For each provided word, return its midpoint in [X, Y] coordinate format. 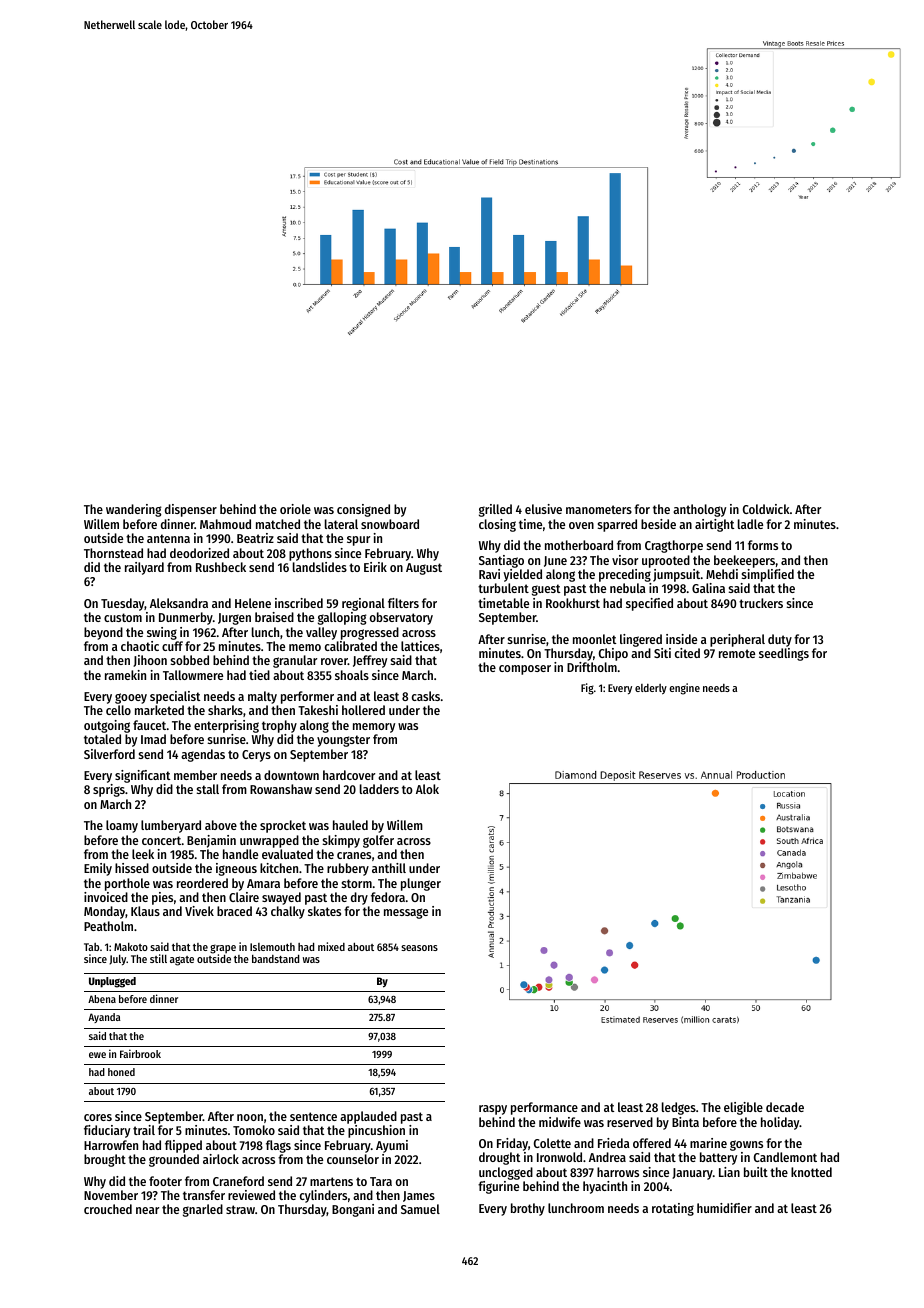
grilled [495, 510]
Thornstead [113, 553]
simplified [768, 575]
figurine [498, 1187]
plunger [421, 884]
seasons [419, 948]
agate [182, 961]
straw [240, 1209]
